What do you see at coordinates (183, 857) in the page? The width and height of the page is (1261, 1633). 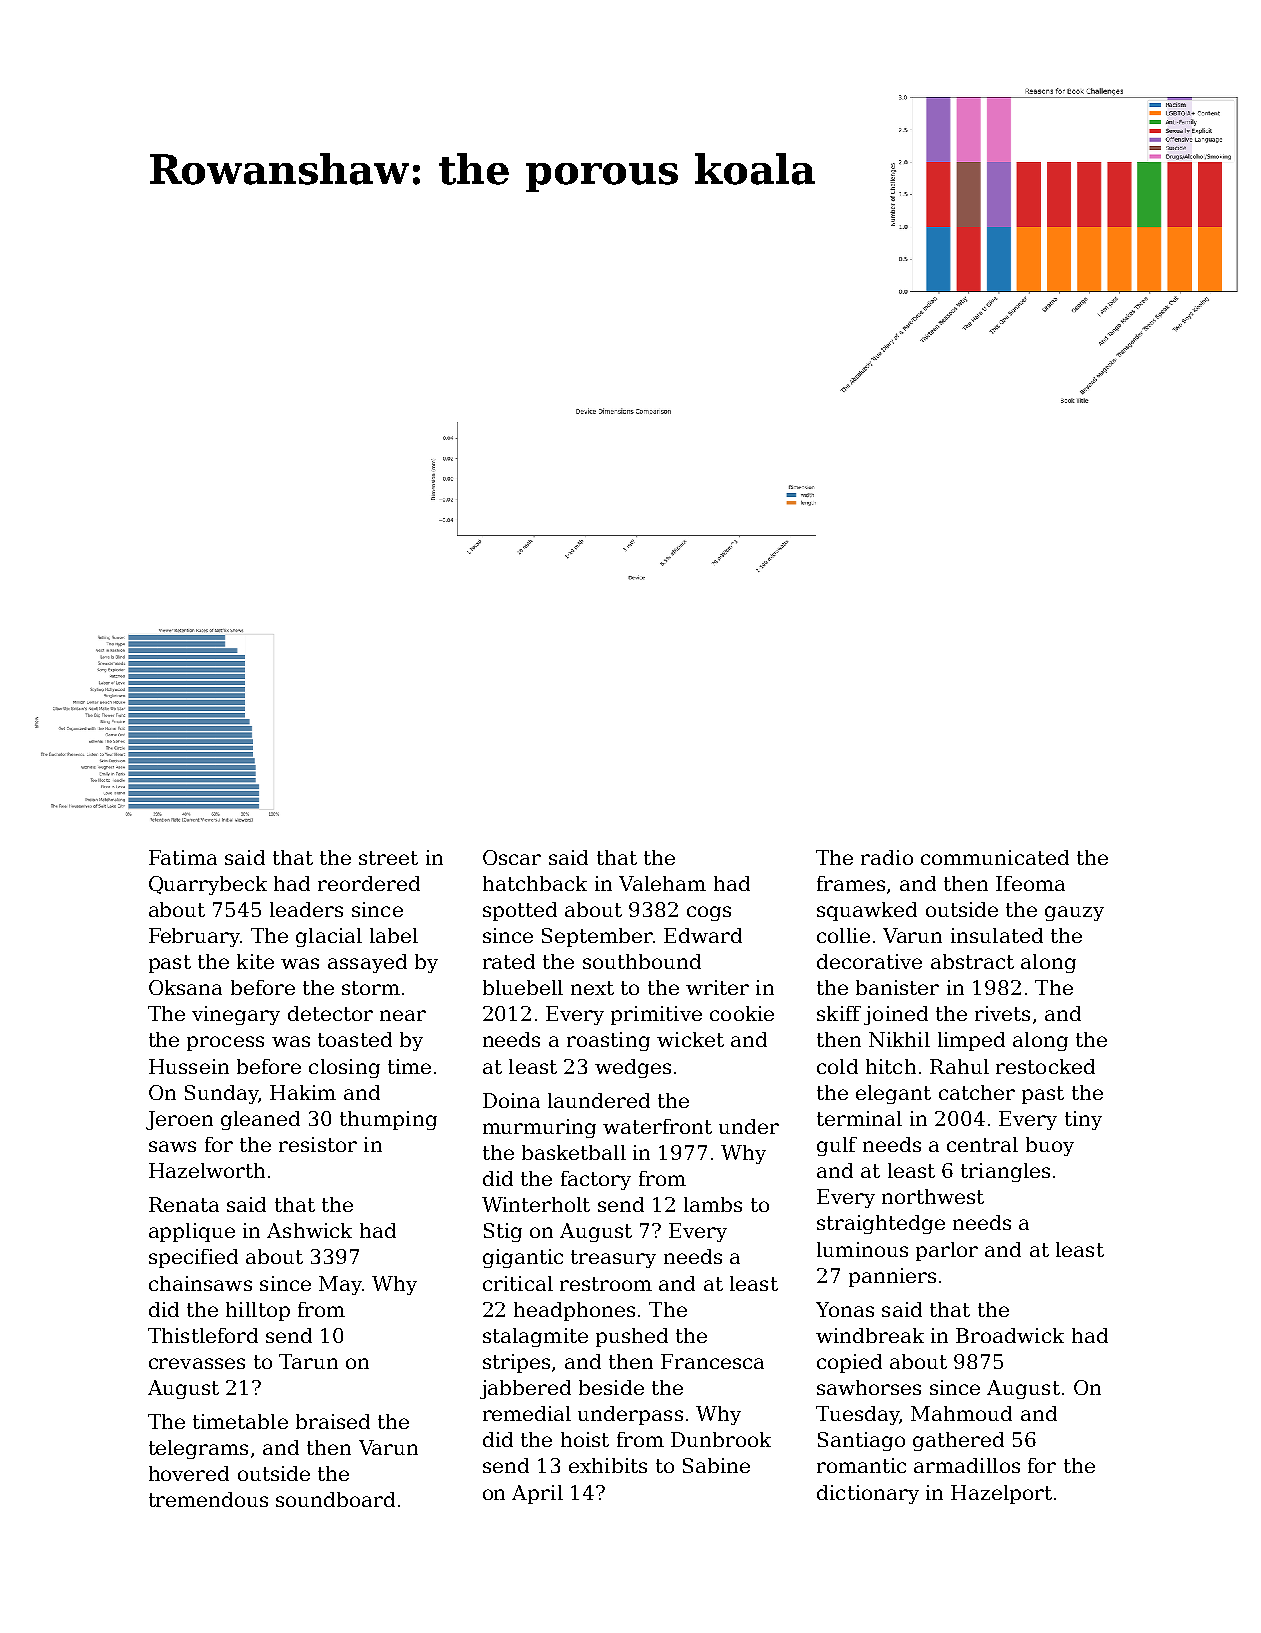 I see `Fatima` at bounding box center [183, 857].
